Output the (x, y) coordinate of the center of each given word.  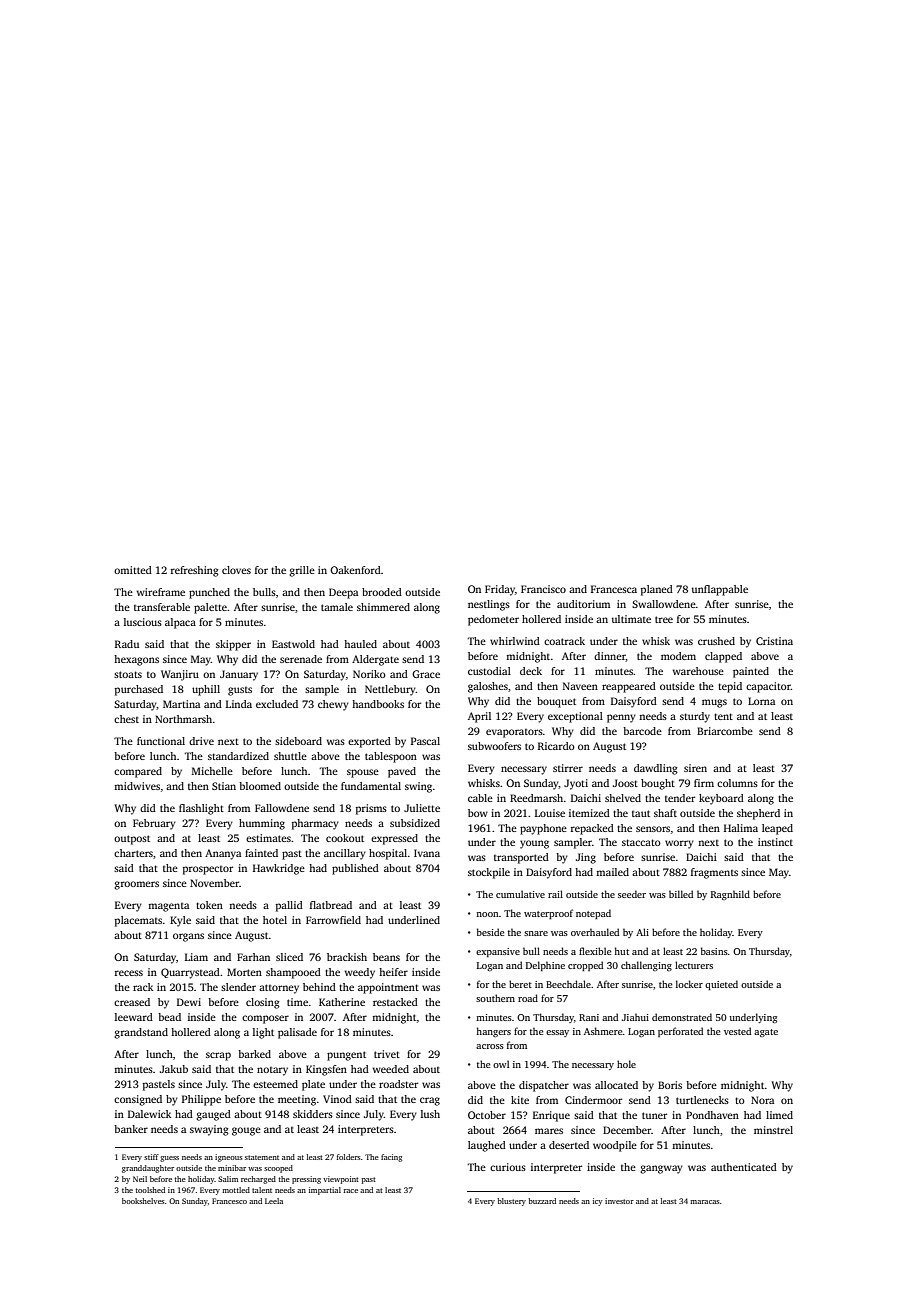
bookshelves (143, 1201)
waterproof (548, 914)
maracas (704, 1202)
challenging (646, 966)
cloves (236, 570)
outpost (132, 840)
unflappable (720, 590)
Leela (274, 1201)
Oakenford (355, 570)
